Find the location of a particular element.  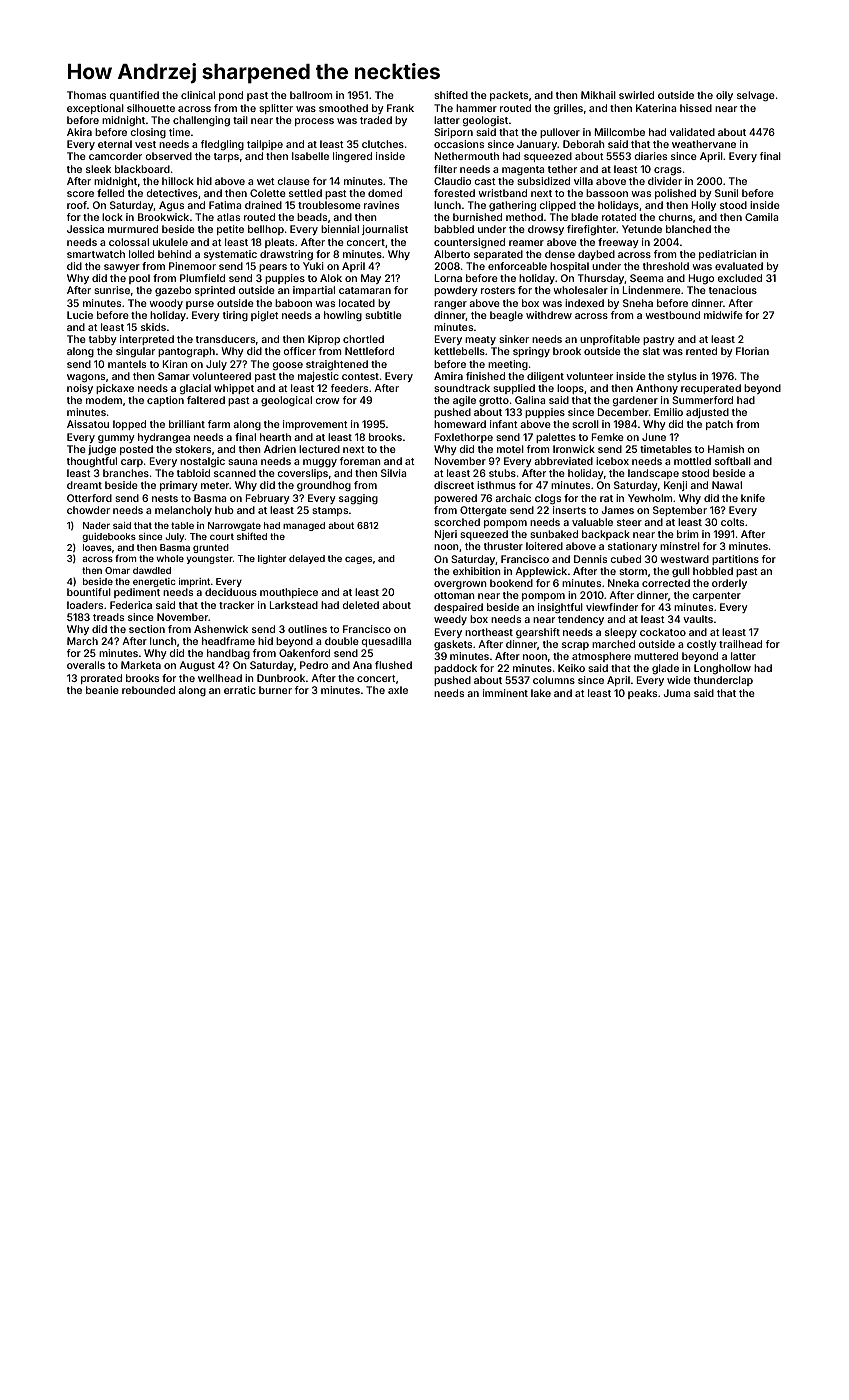

backpack is located at coordinates (606, 535).
